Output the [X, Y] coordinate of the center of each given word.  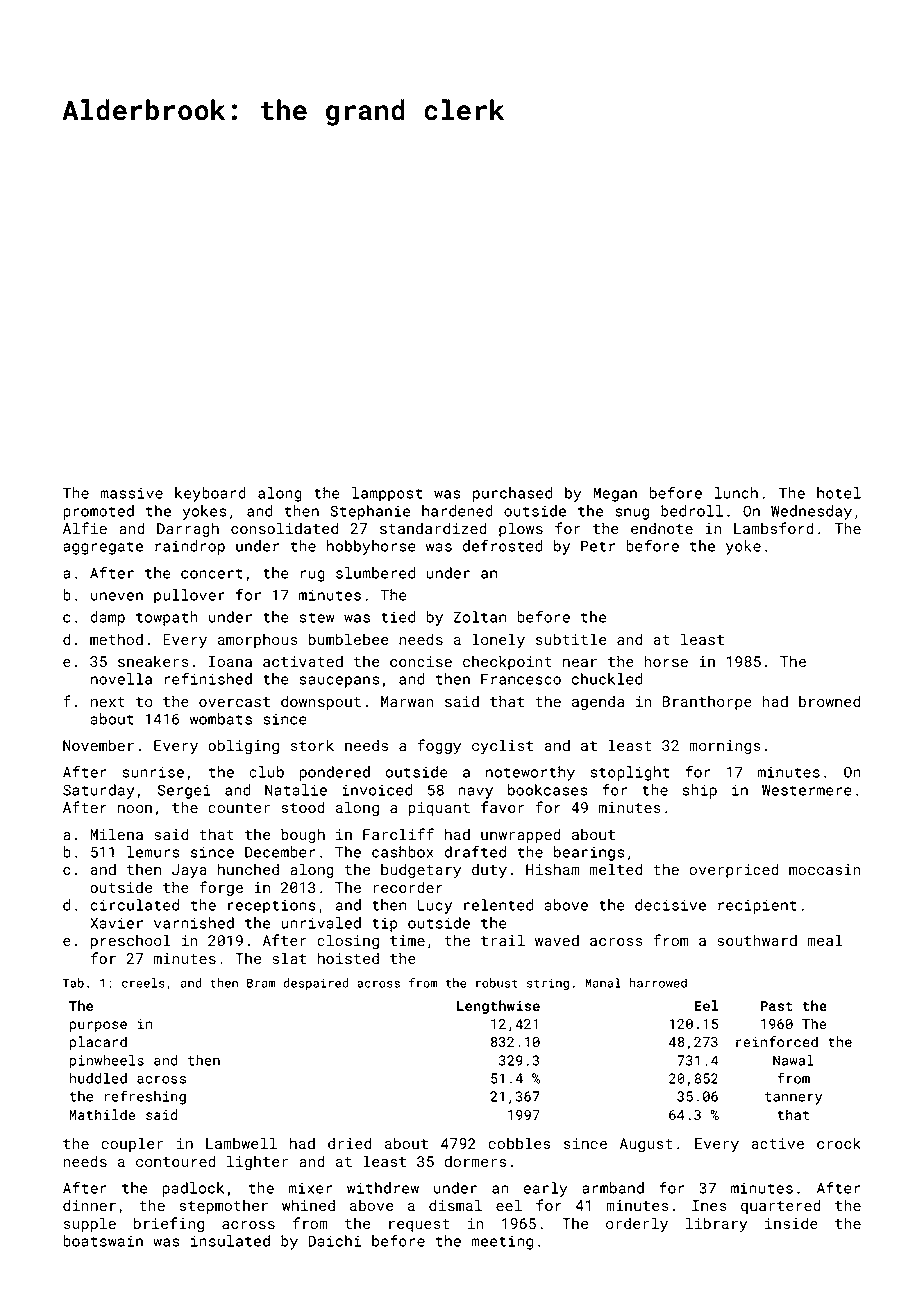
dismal [455, 1205]
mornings [725, 747]
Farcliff [398, 834]
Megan [615, 494]
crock [839, 1143]
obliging [243, 746]
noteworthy [530, 773]
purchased [512, 494]
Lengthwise [498, 1007]
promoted [98, 512]
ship [700, 791]
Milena [116, 834]
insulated [230, 1241]
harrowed [658, 983]
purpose [98, 1026]
